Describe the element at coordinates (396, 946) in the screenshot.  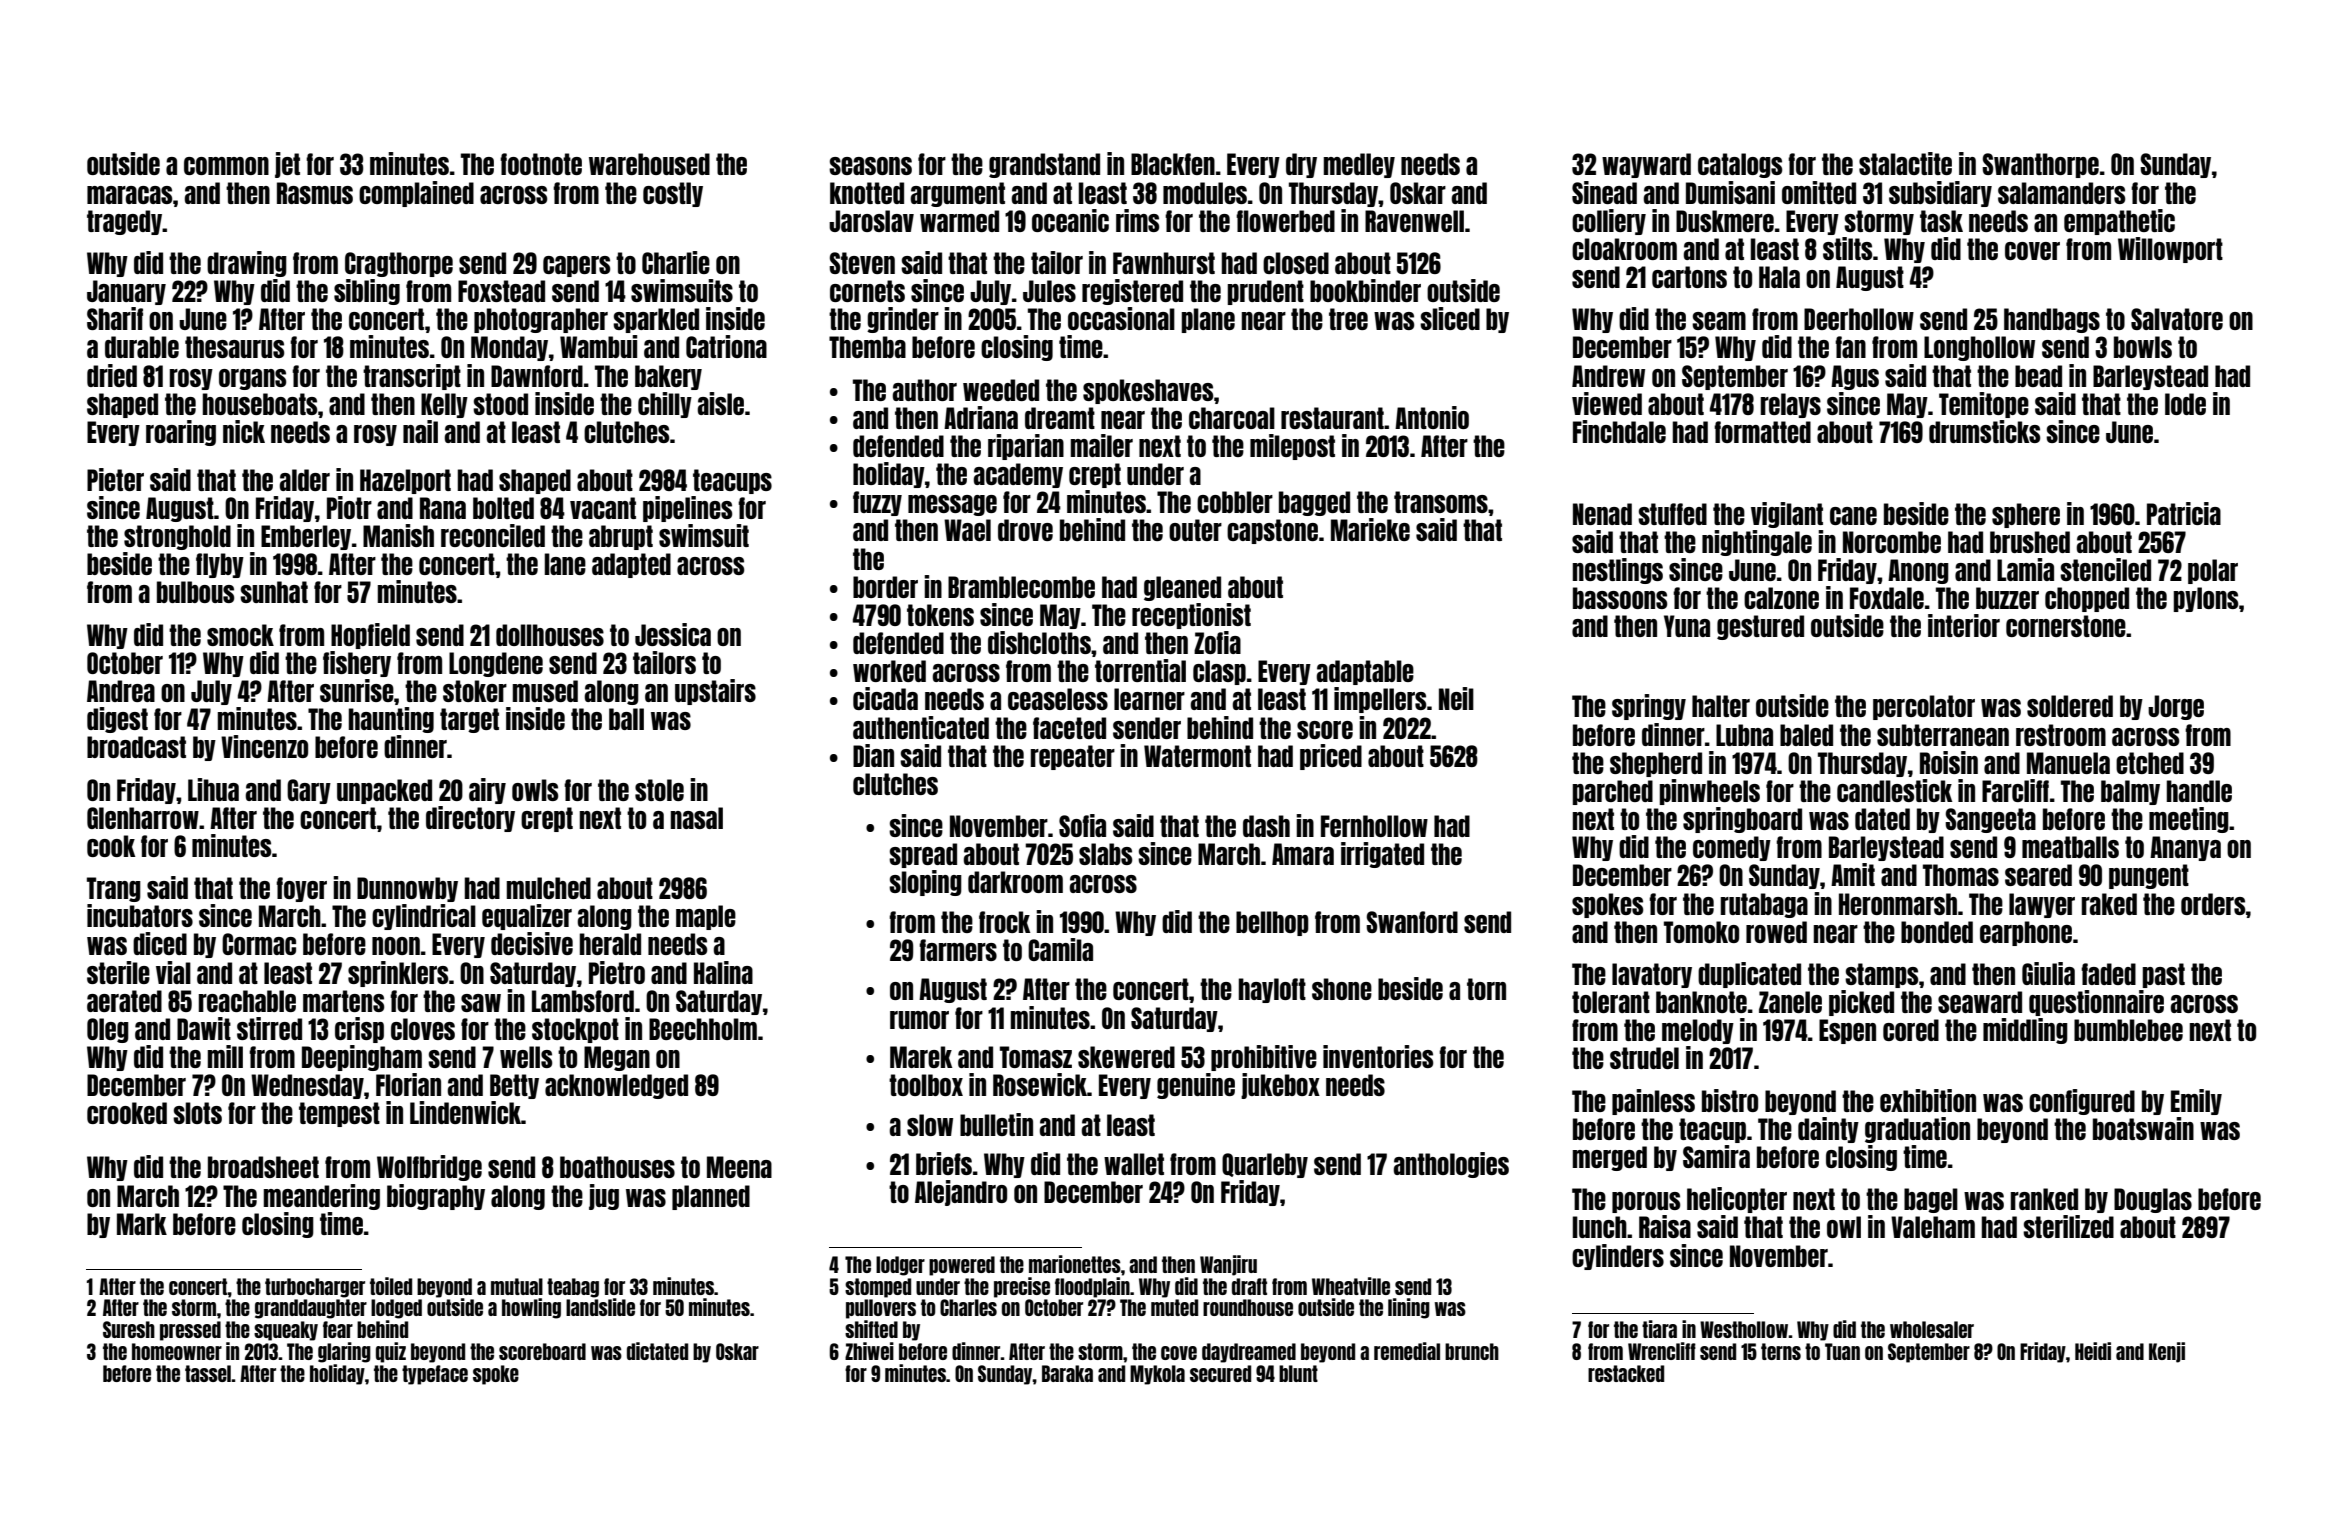
I see `noon` at that location.
